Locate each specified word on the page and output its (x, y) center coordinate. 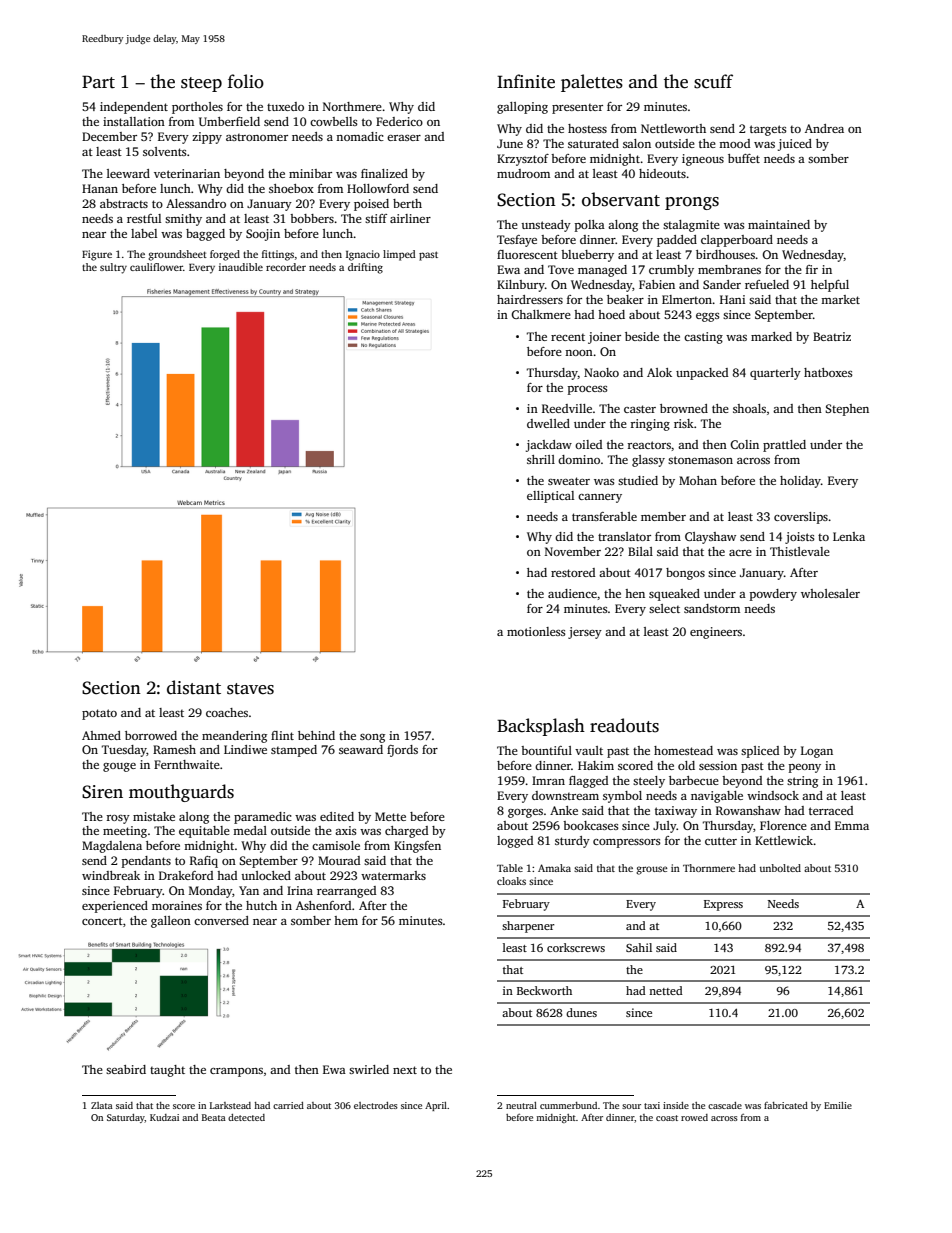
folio (246, 81)
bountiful (546, 750)
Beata (214, 1117)
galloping (522, 108)
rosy (118, 819)
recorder (286, 267)
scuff (713, 81)
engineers (716, 633)
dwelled (548, 423)
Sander (722, 284)
